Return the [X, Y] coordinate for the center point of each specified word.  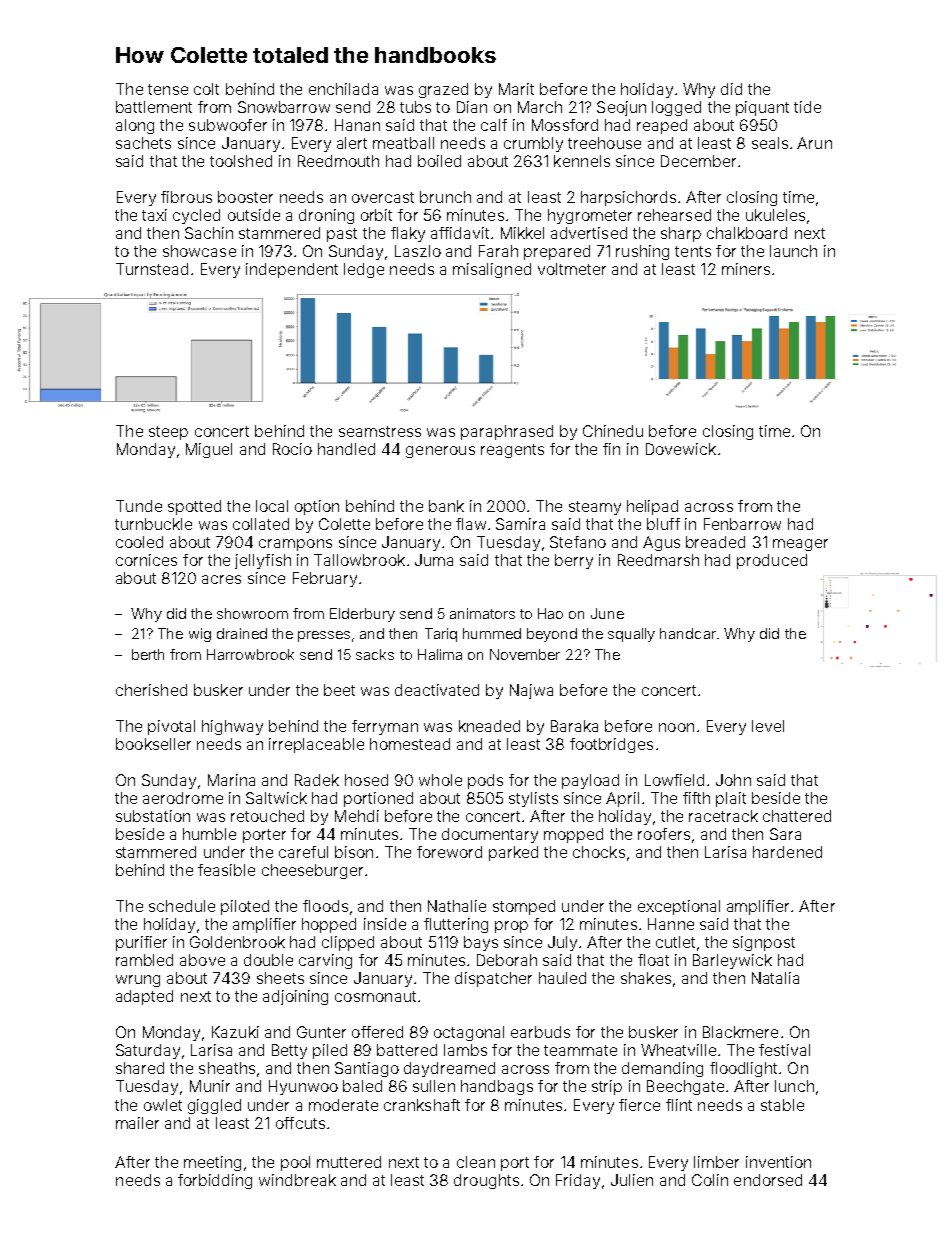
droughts [486, 1181]
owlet [163, 1105]
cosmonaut [375, 996]
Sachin [209, 233]
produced [772, 561]
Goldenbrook [237, 942]
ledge [364, 270]
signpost [764, 943]
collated [261, 524]
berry [574, 561]
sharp [681, 234]
